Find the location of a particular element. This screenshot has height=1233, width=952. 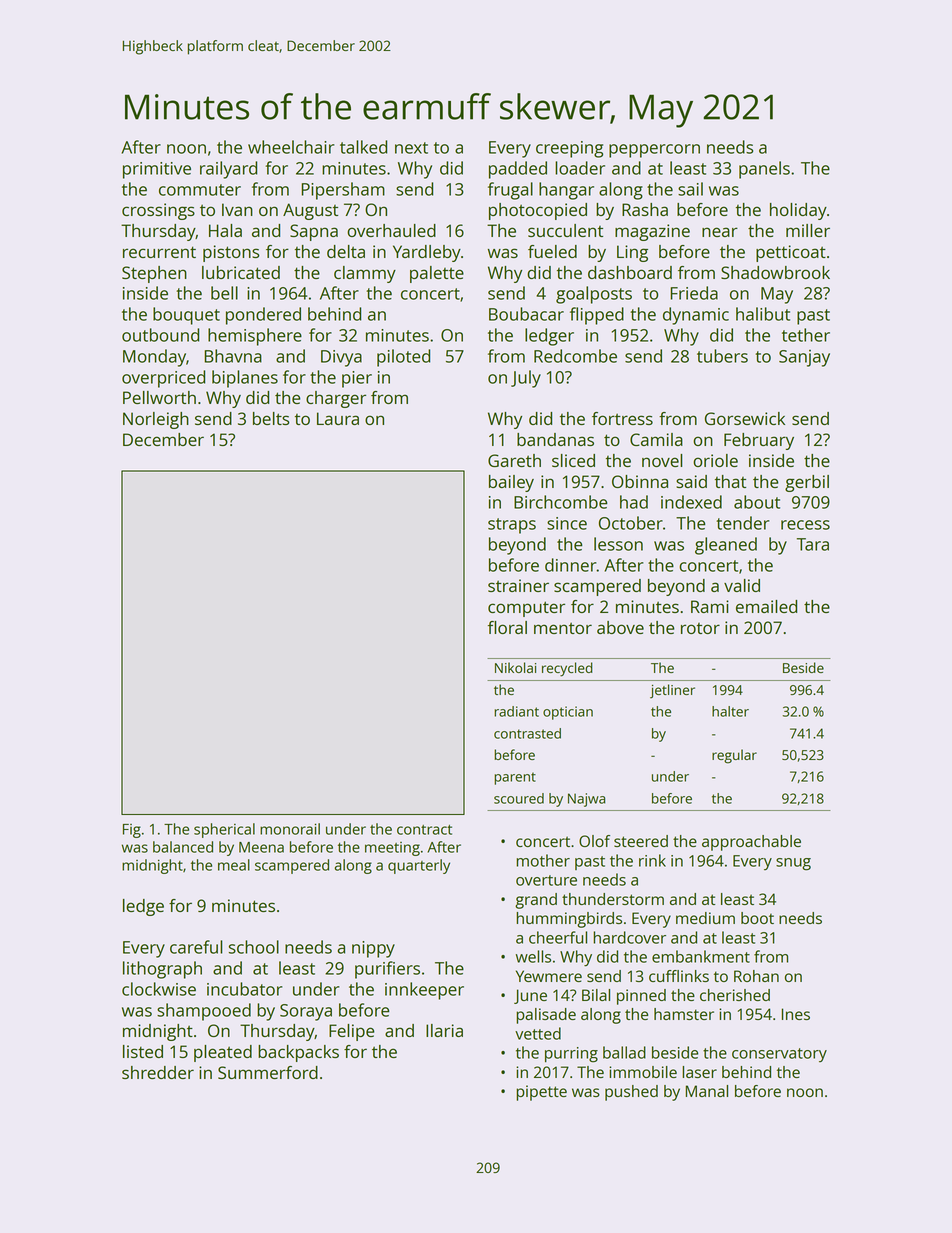

crossings is located at coordinates (158, 211).
